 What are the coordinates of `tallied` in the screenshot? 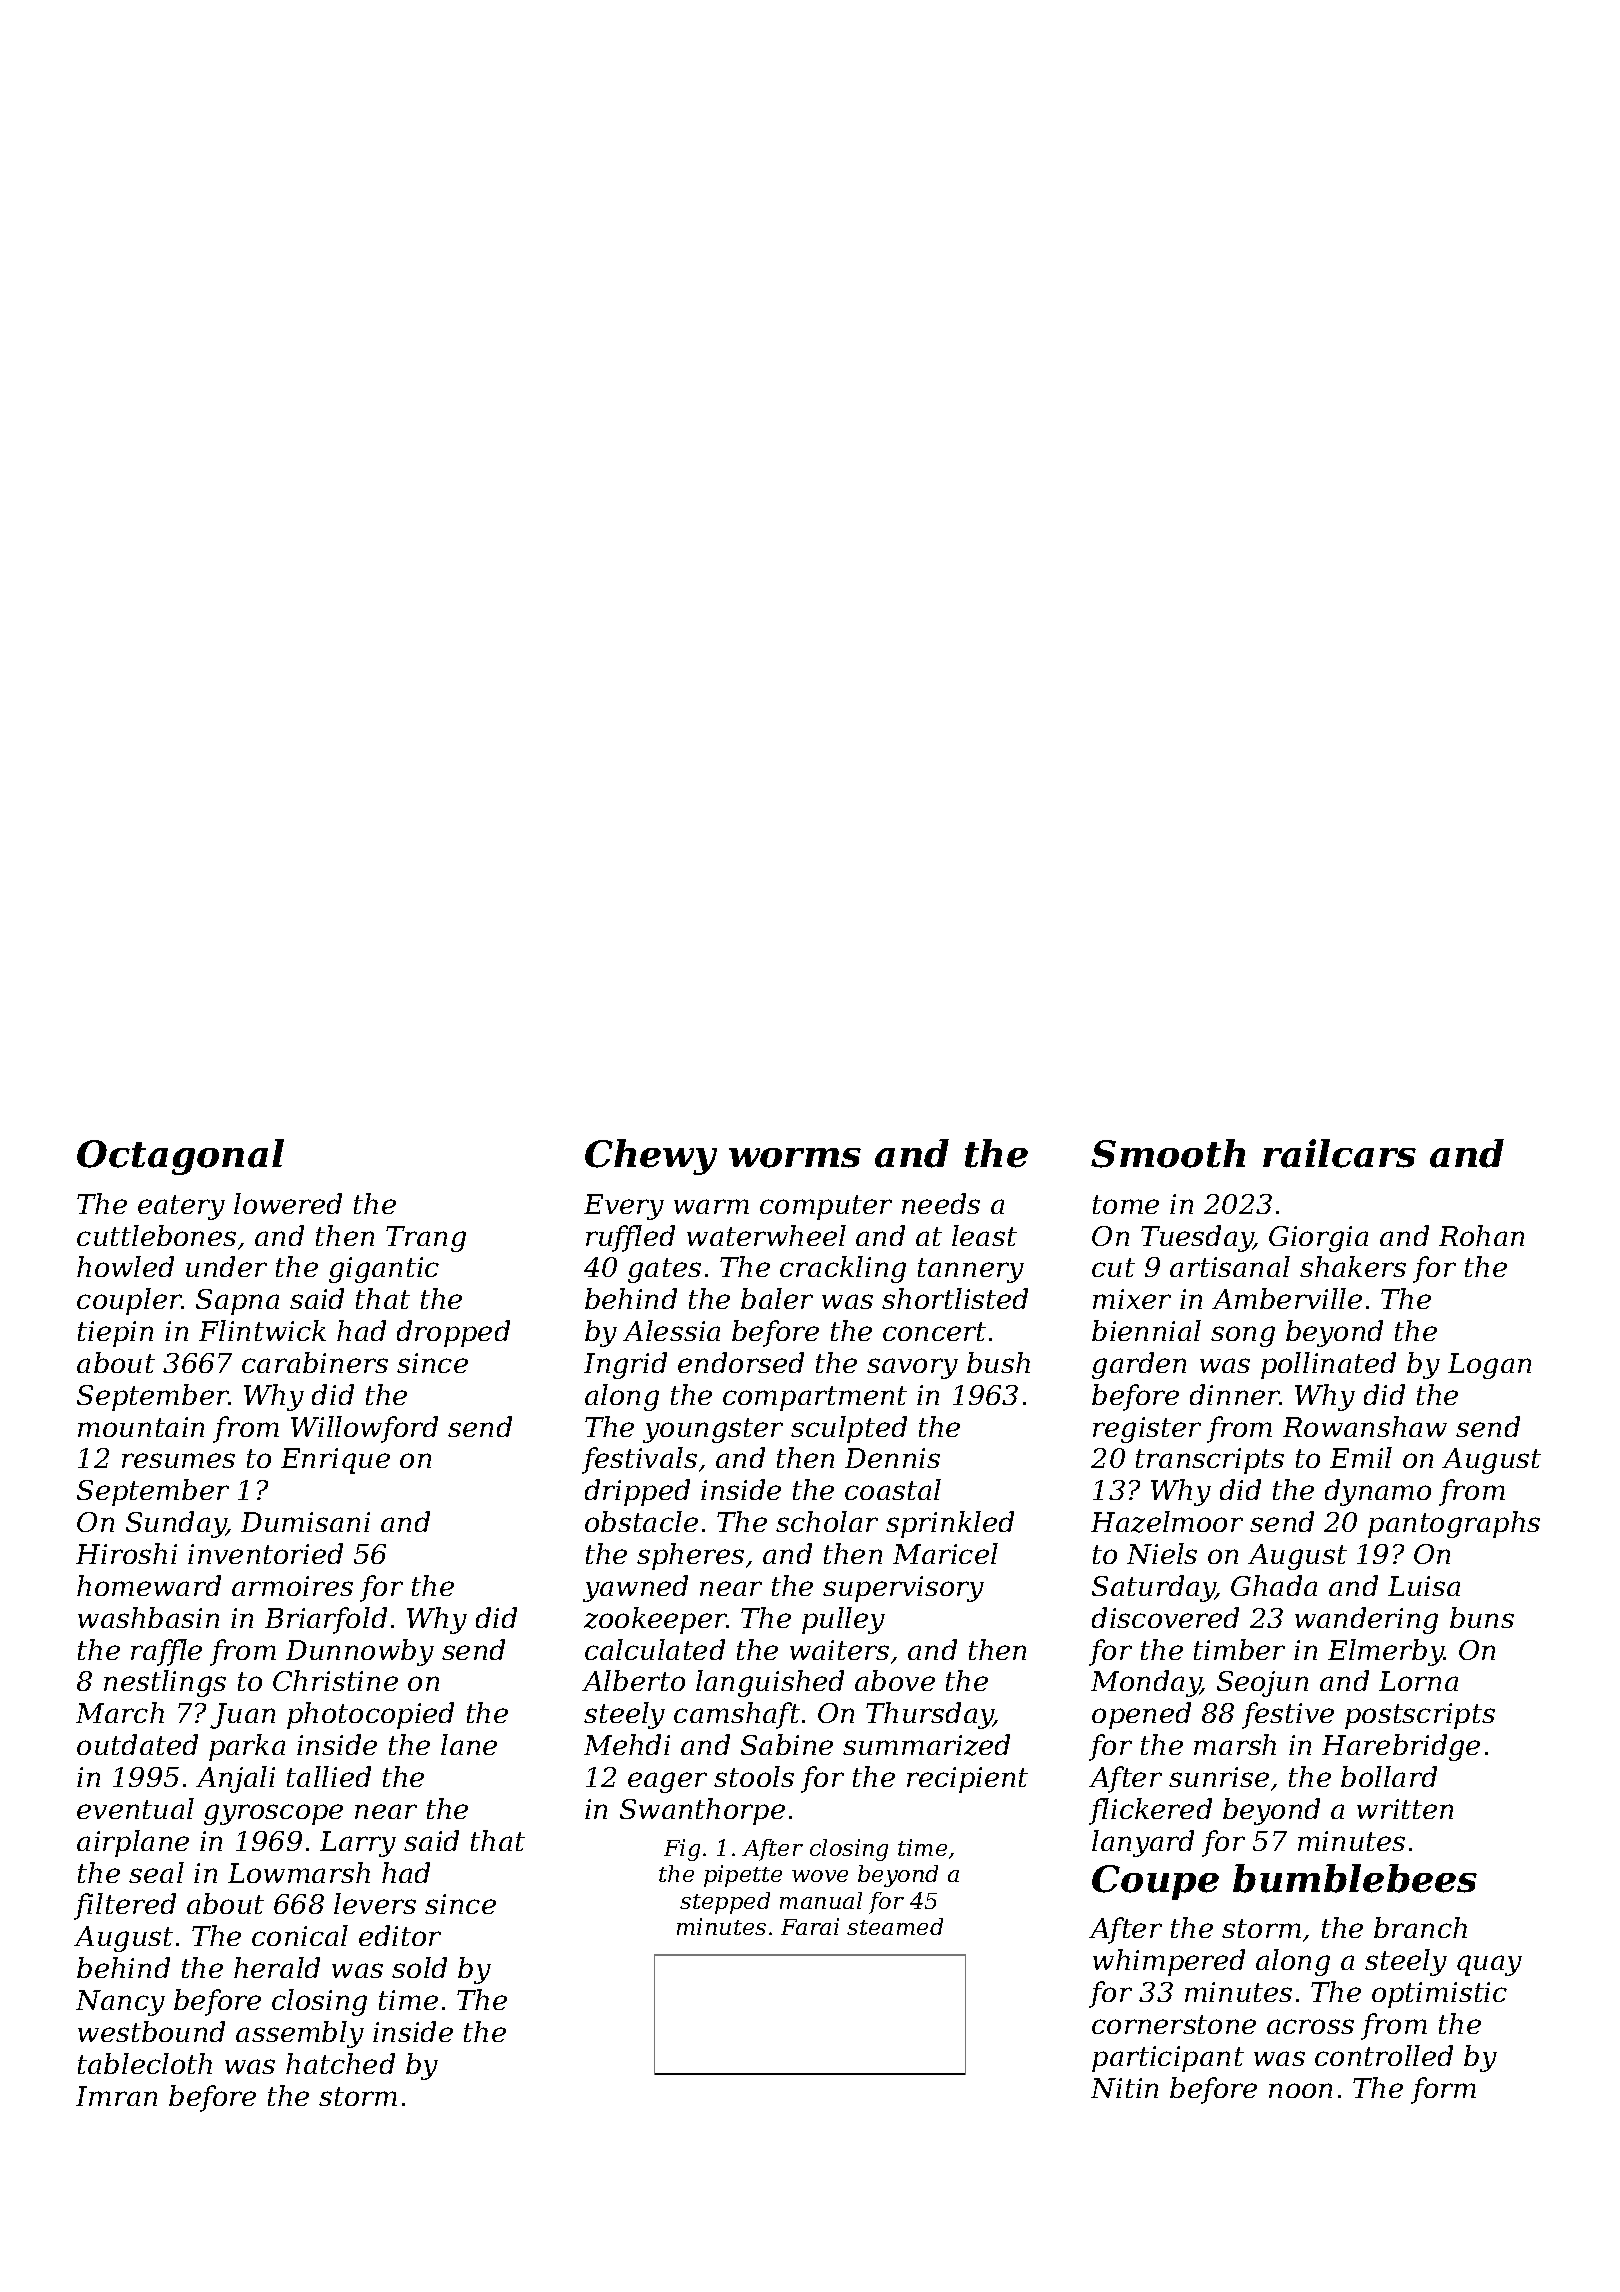 It's located at (329, 1776).
